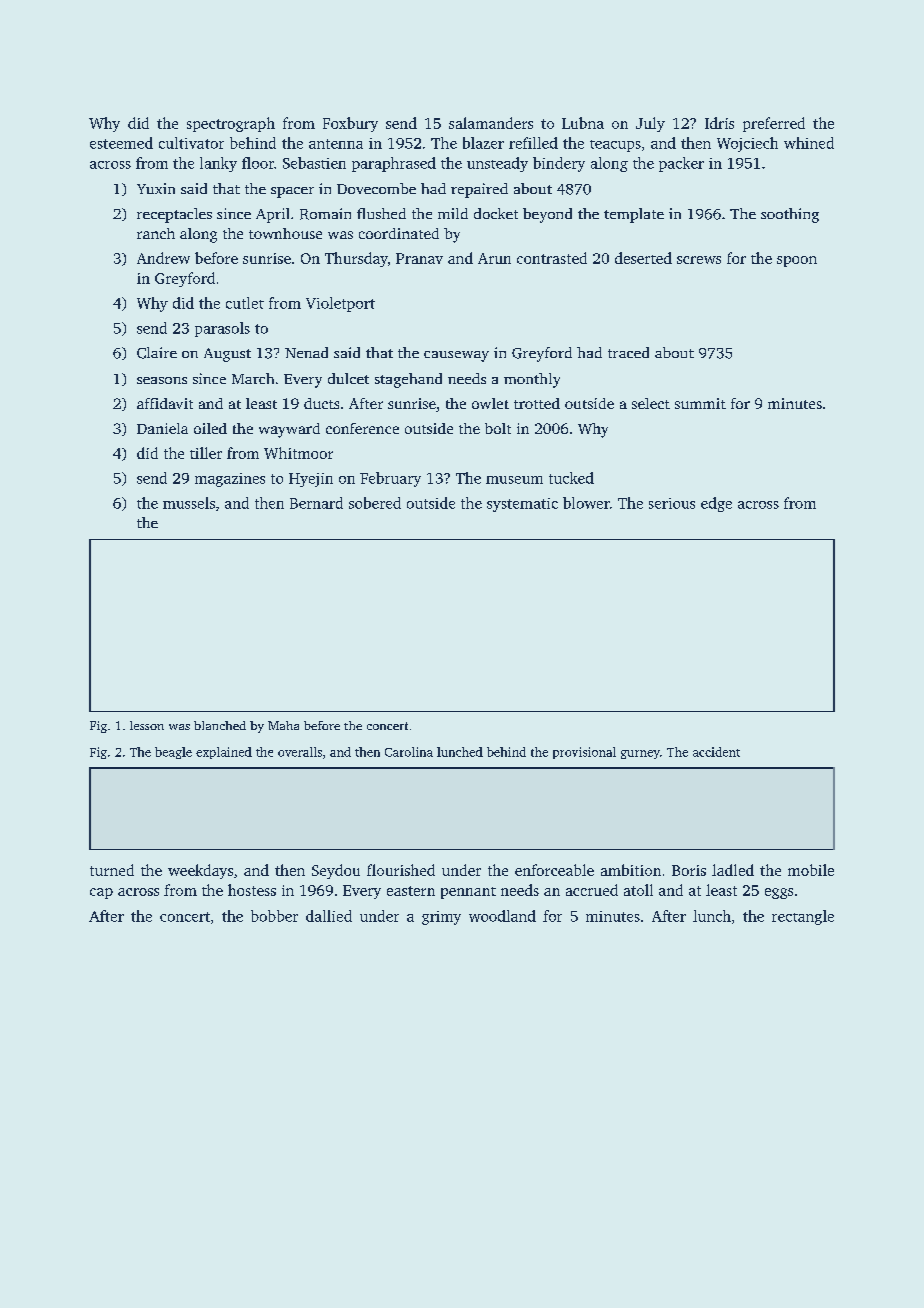  What do you see at coordinates (628, 352) in the image?
I see `traced` at bounding box center [628, 352].
